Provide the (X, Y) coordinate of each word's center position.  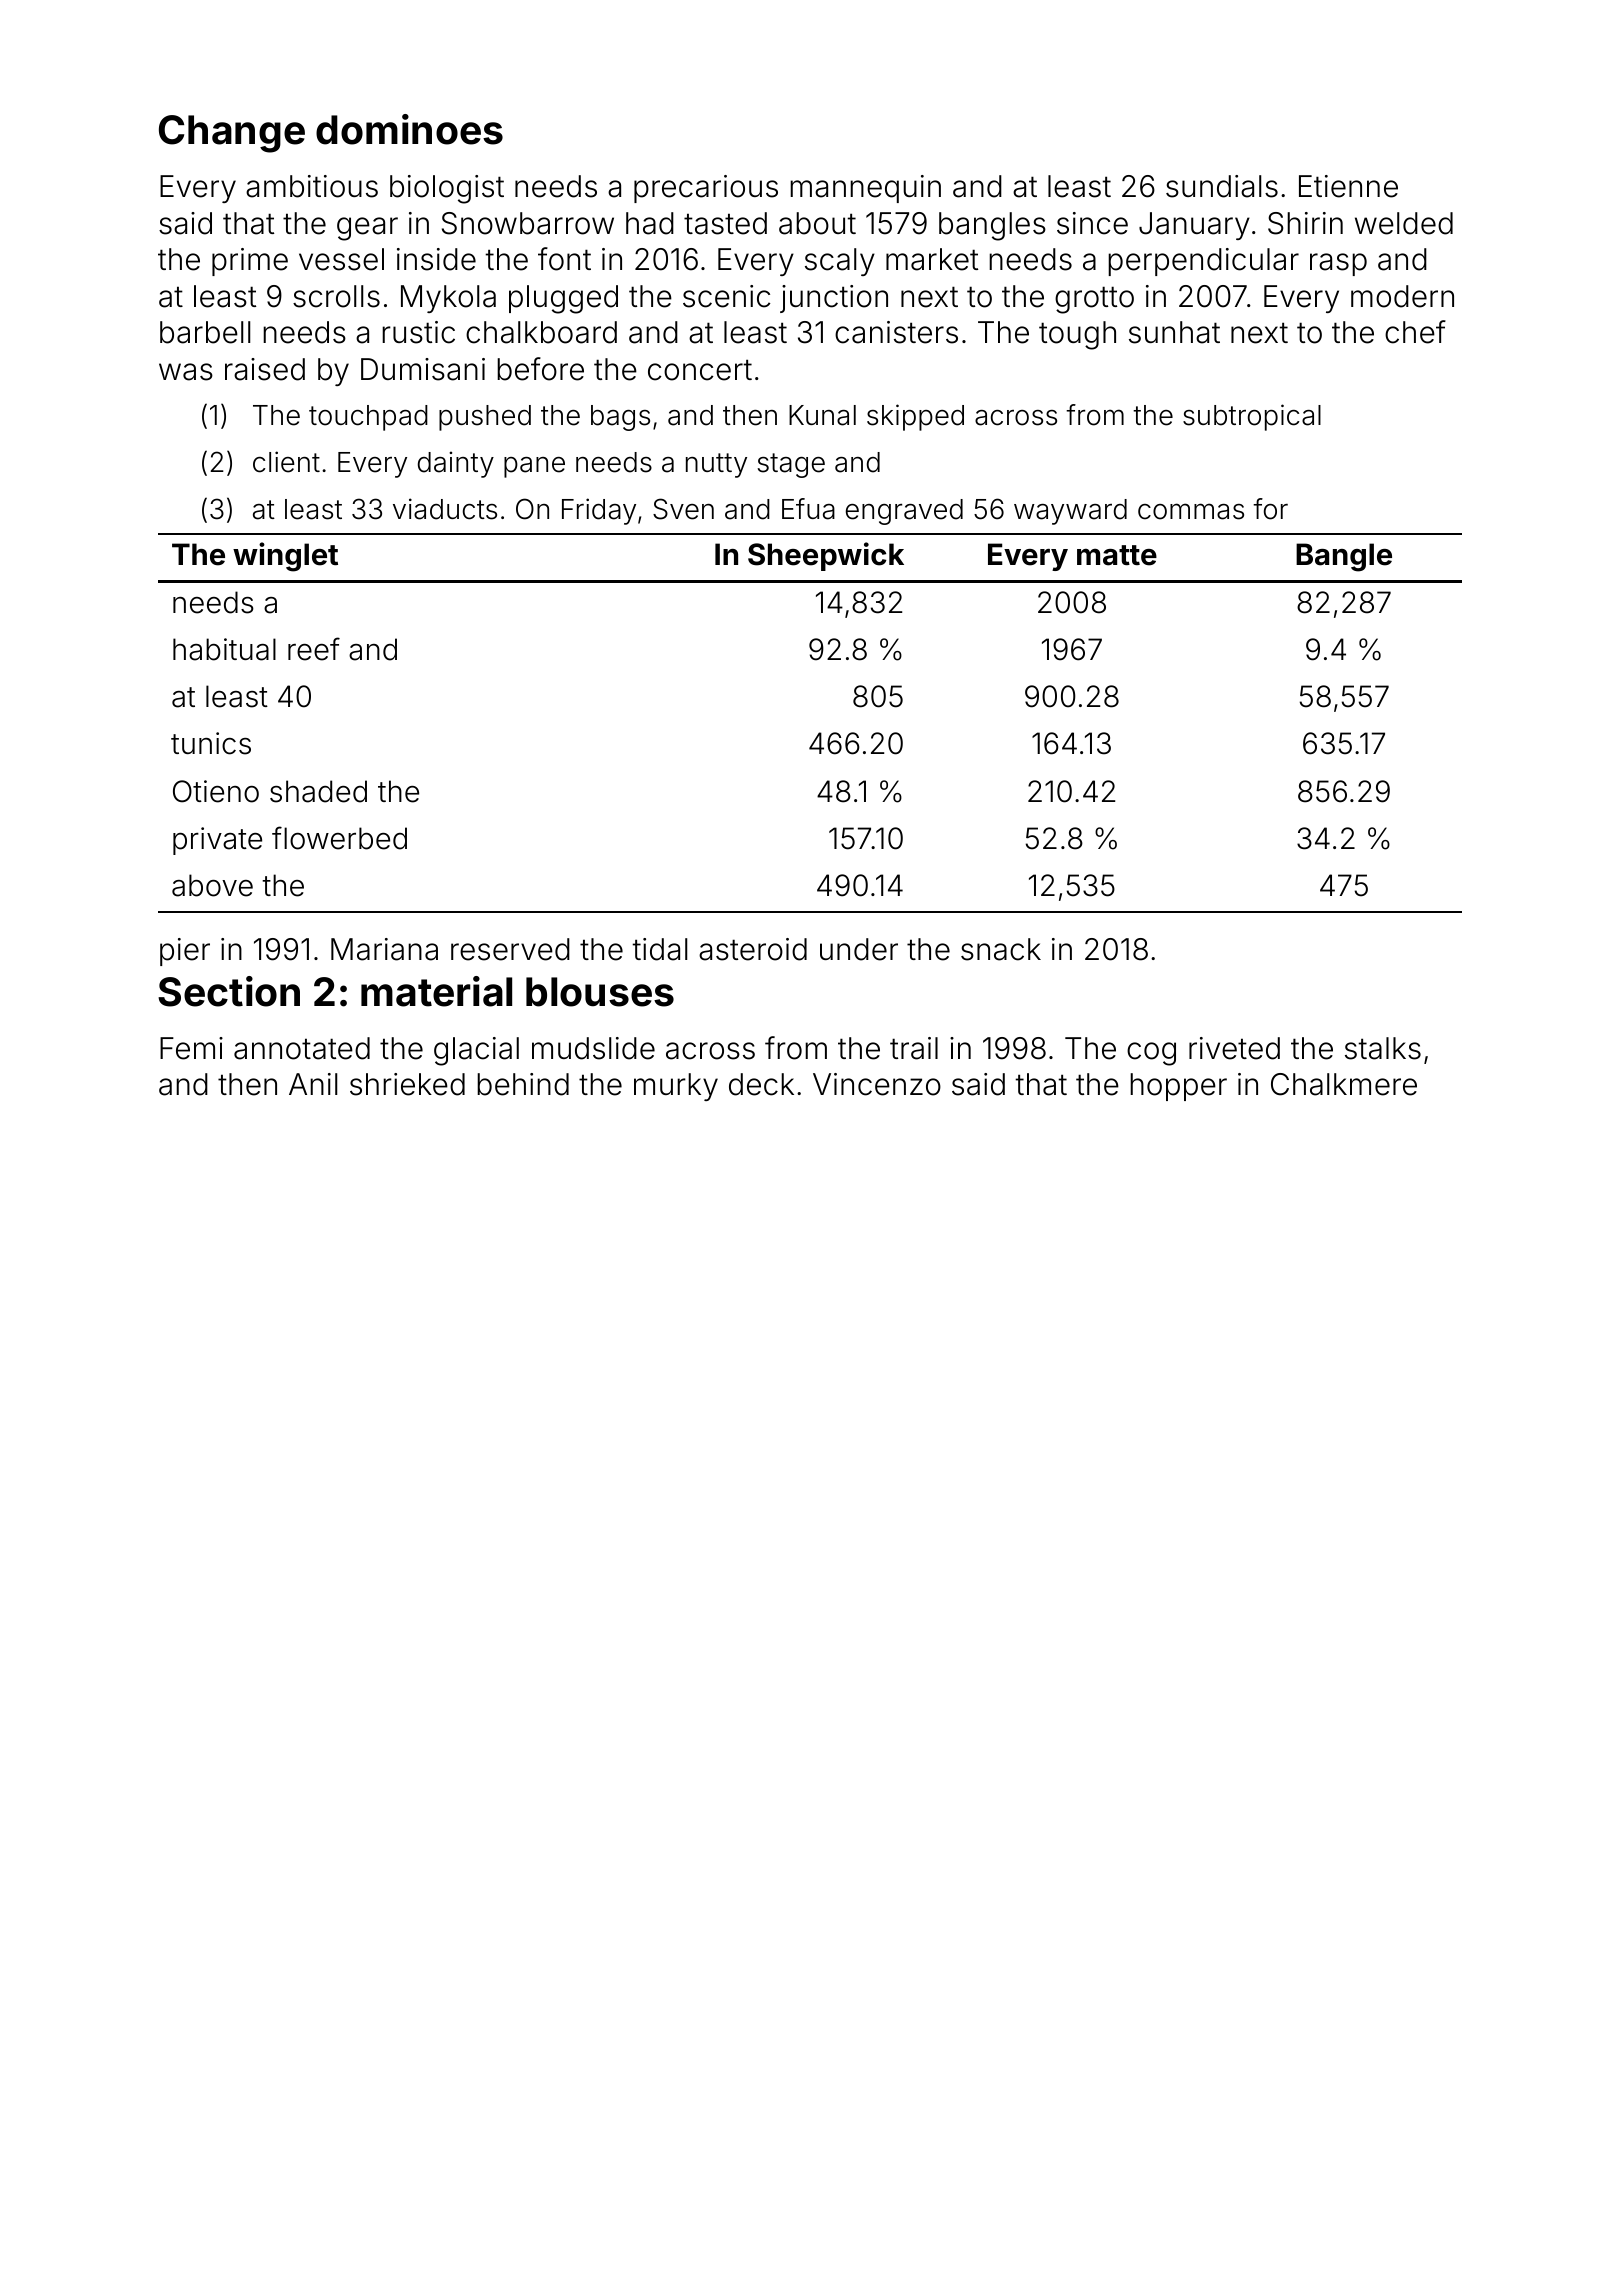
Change (232, 134)
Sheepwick (826, 556)
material (436, 991)
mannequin (865, 189)
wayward (1070, 512)
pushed (485, 418)
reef (314, 649)
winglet (285, 557)
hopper (1178, 1087)
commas (1191, 511)
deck (761, 1084)
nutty (716, 465)
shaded (318, 791)
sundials (1222, 186)
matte (1117, 555)
